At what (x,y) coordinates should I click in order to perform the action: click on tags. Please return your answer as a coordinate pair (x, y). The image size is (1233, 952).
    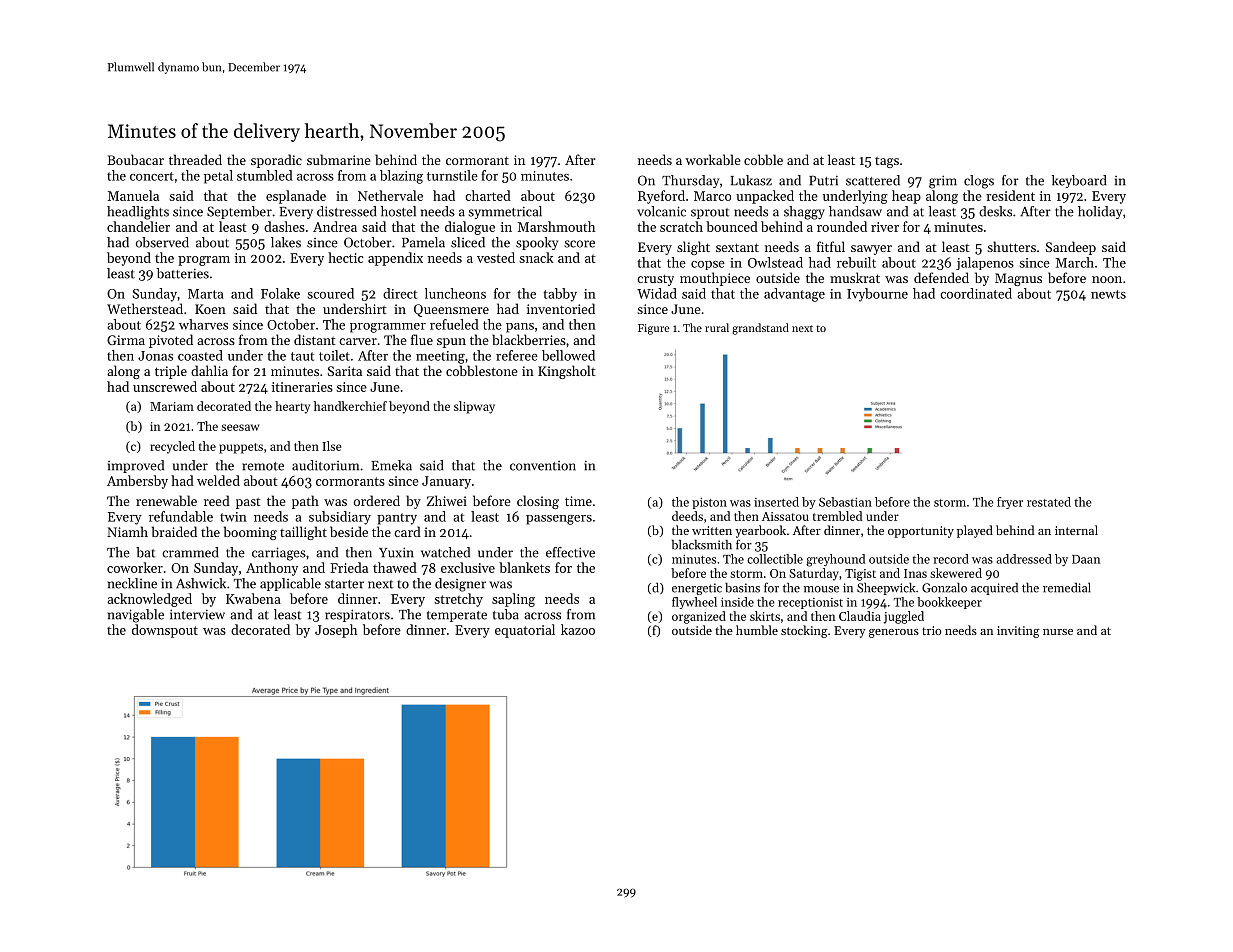
    Looking at the image, I should click on (887, 162).
